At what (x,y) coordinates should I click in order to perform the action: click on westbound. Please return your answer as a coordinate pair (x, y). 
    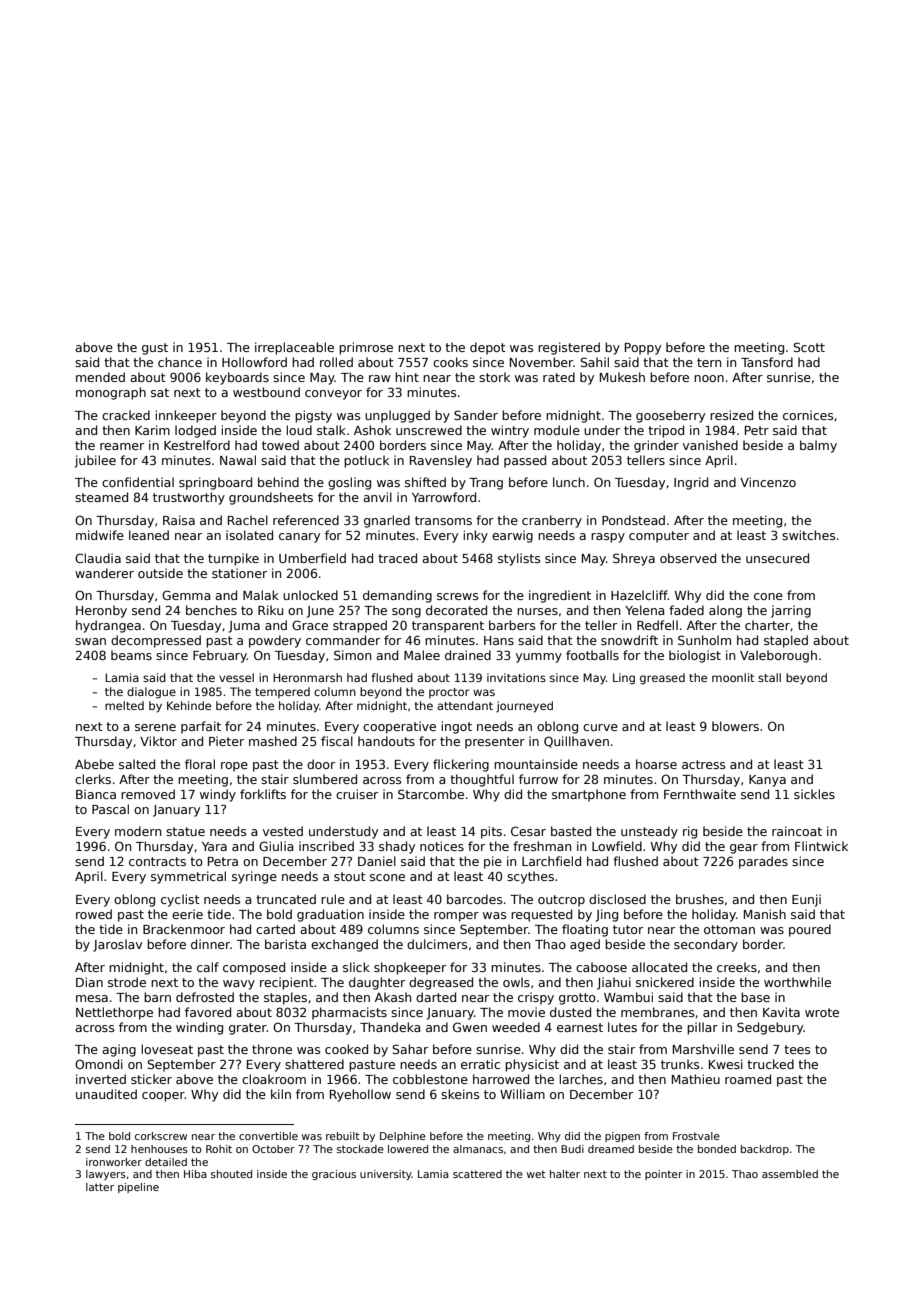
    Looking at the image, I should click on (266, 392).
